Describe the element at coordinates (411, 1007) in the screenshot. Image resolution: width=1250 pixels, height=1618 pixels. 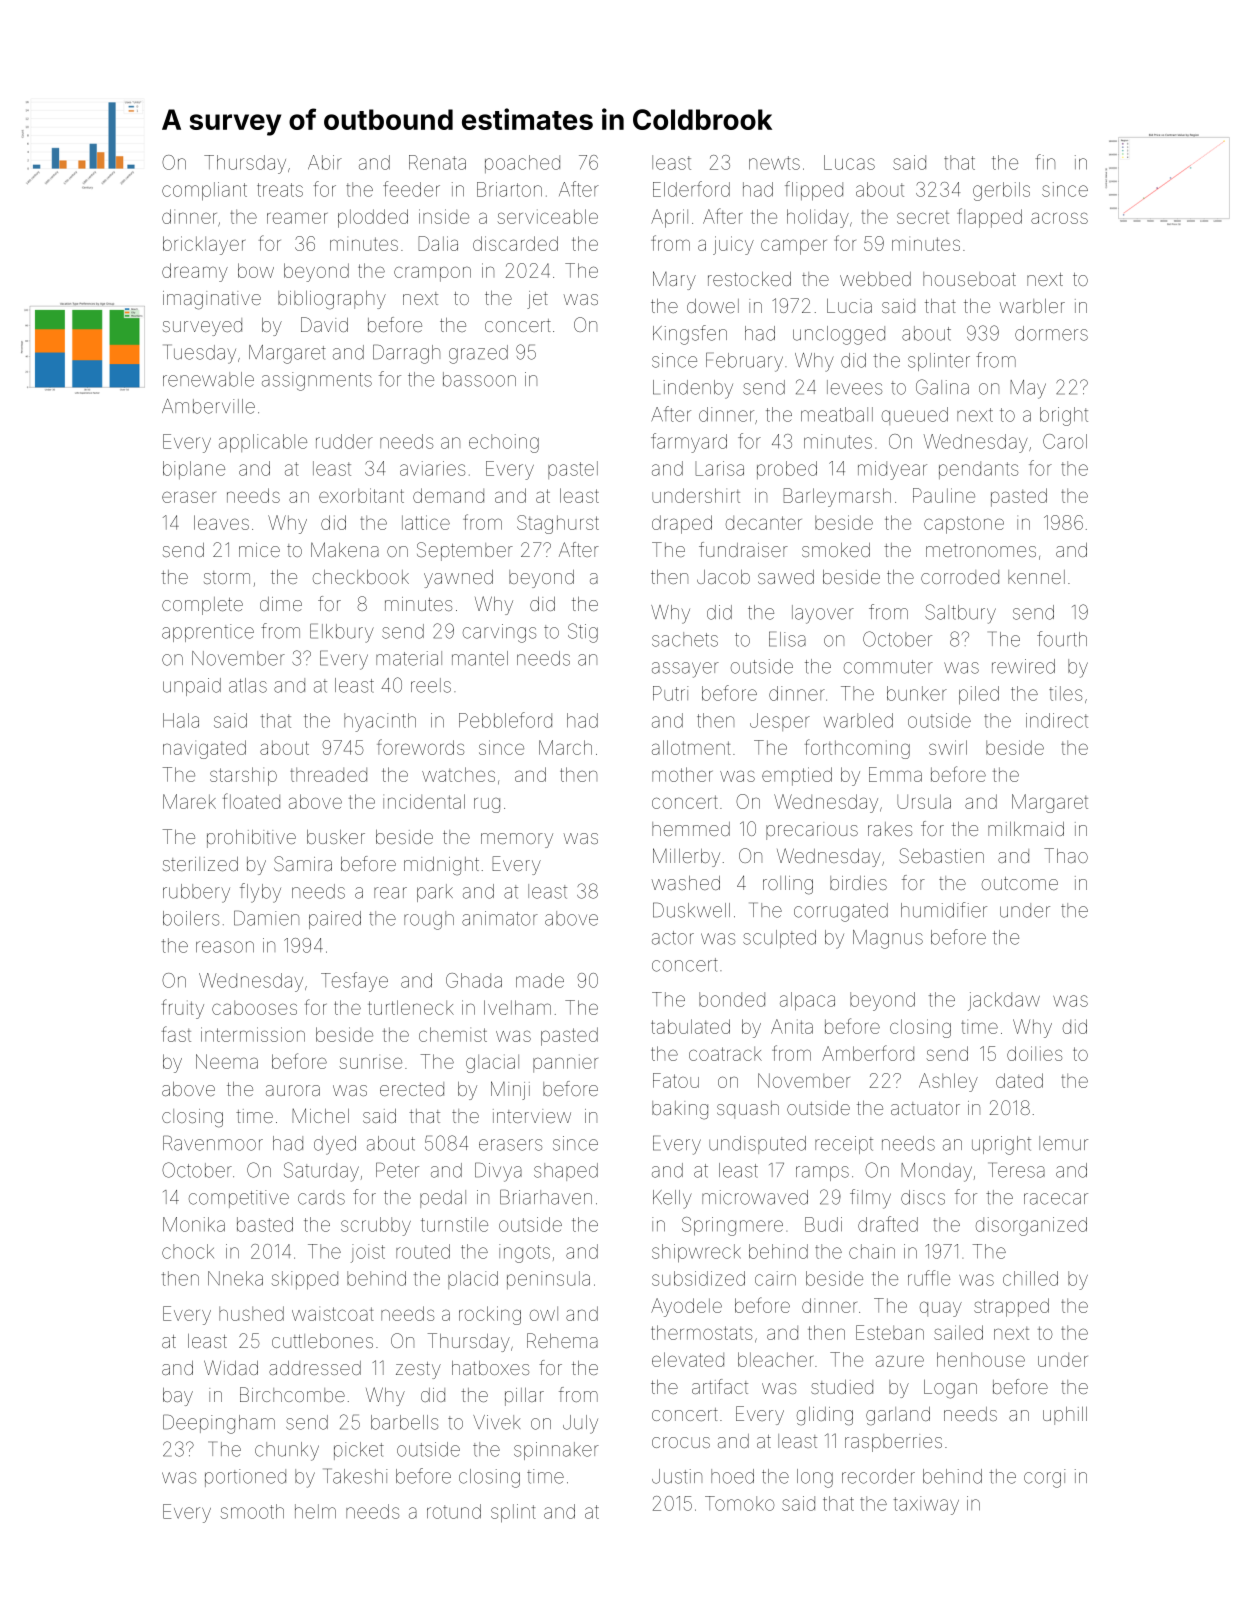
I see `turtleneck` at that location.
